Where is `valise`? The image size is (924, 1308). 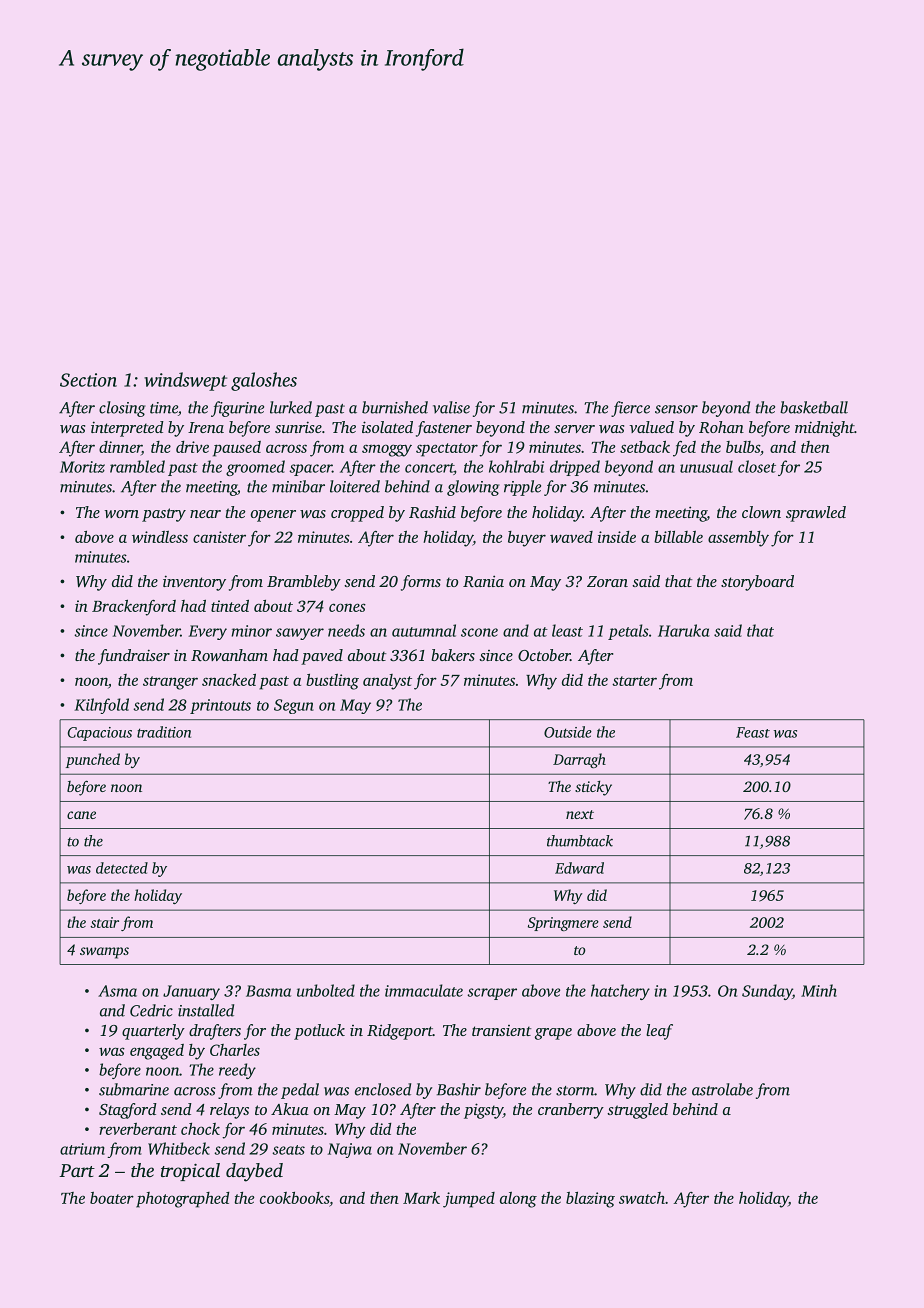
valise is located at coordinates (451, 407).
